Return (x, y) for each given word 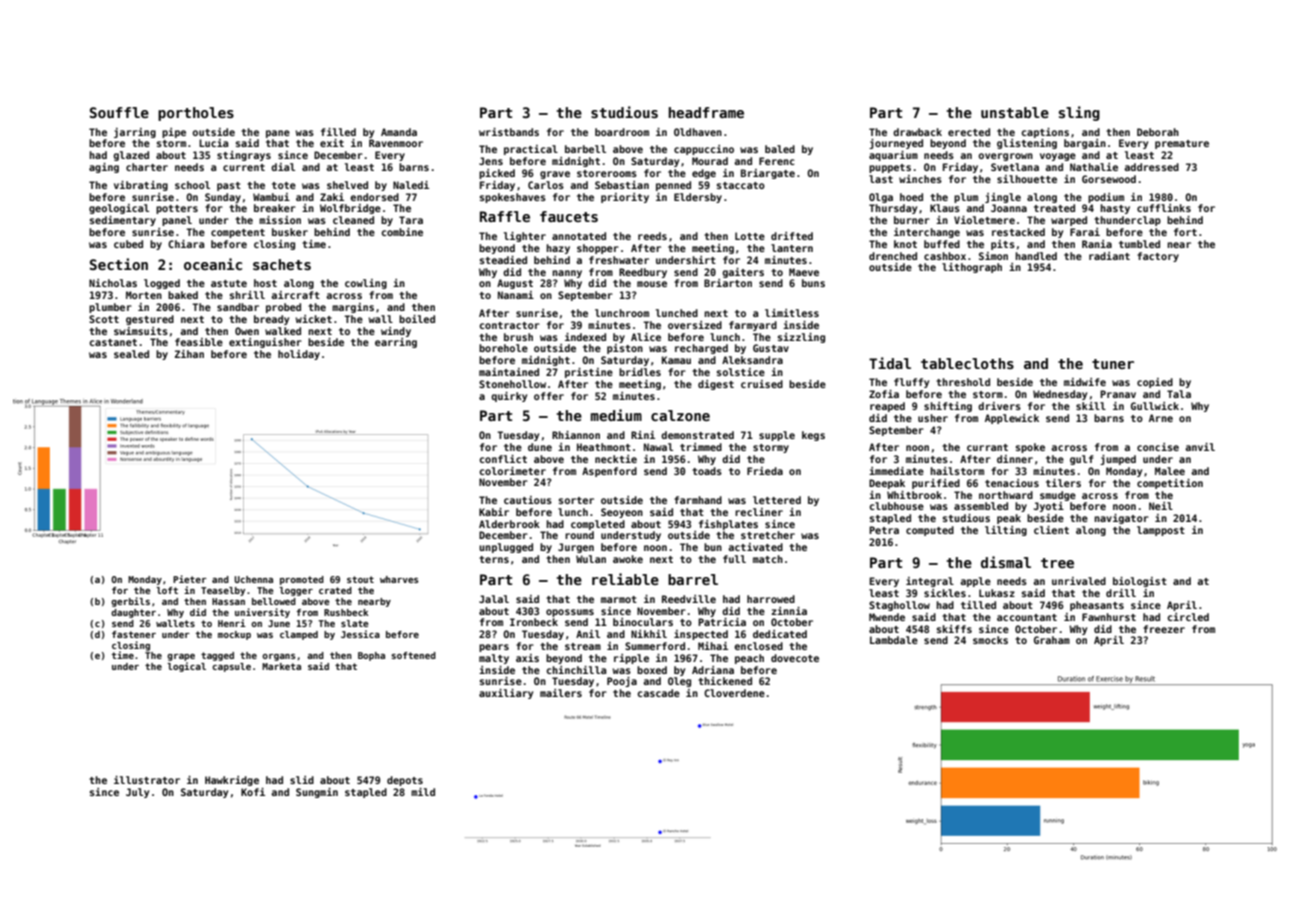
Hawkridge (232, 781)
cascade (659, 693)
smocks (990, 640)
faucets (569, 216)
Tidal (890, 363)
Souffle (119, 112)
